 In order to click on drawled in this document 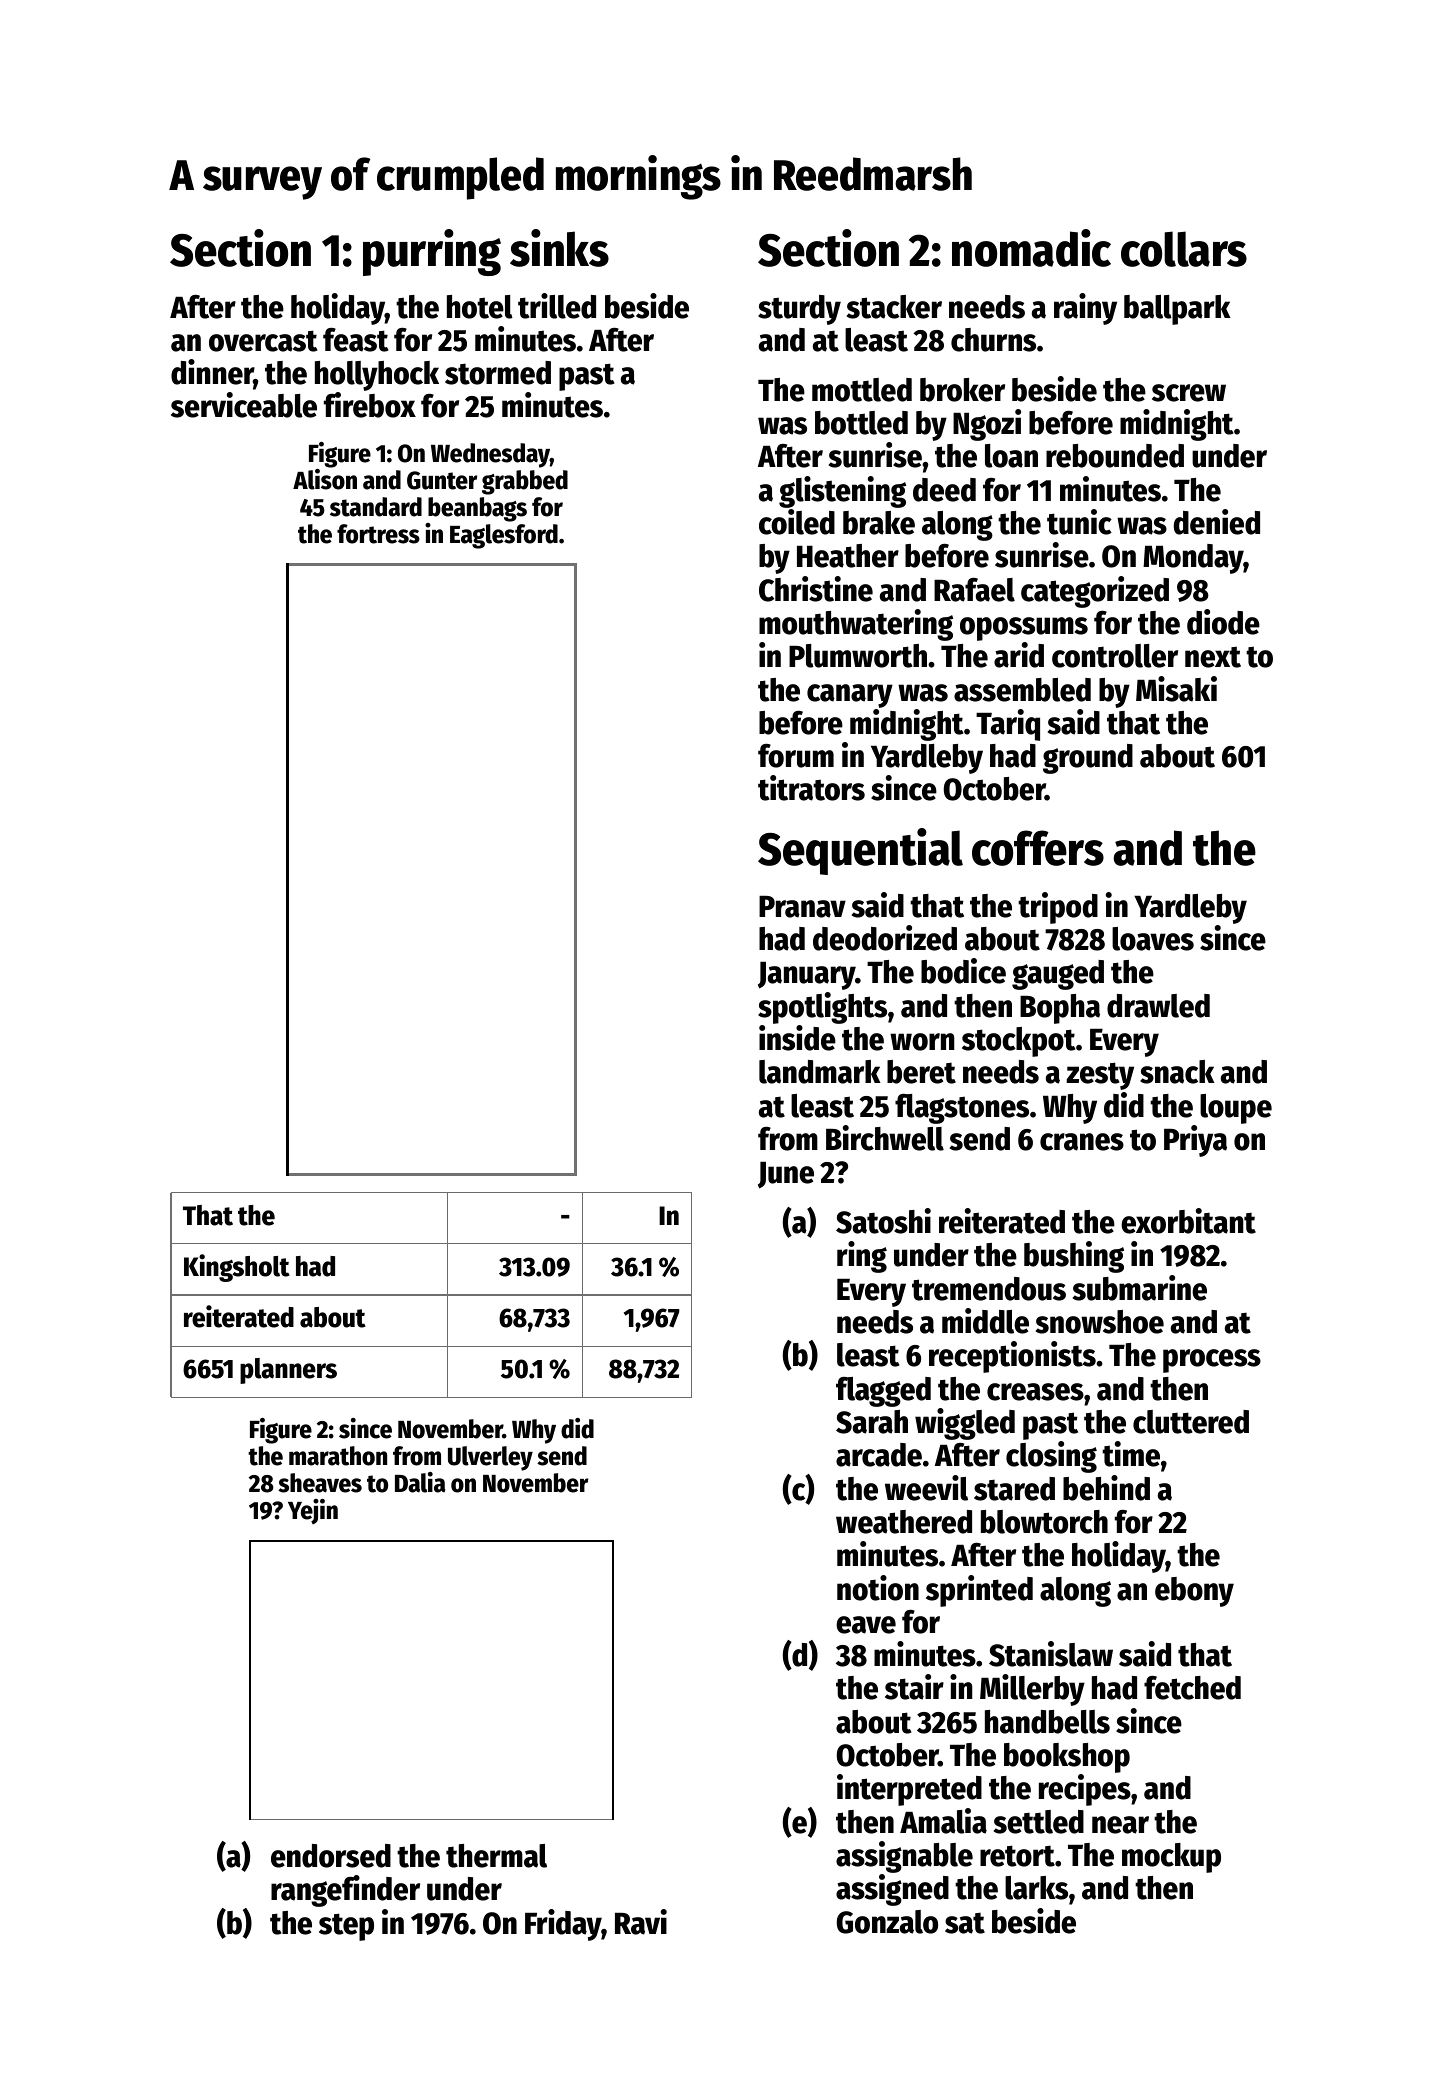, I will do `click(1158, 1006)`.
